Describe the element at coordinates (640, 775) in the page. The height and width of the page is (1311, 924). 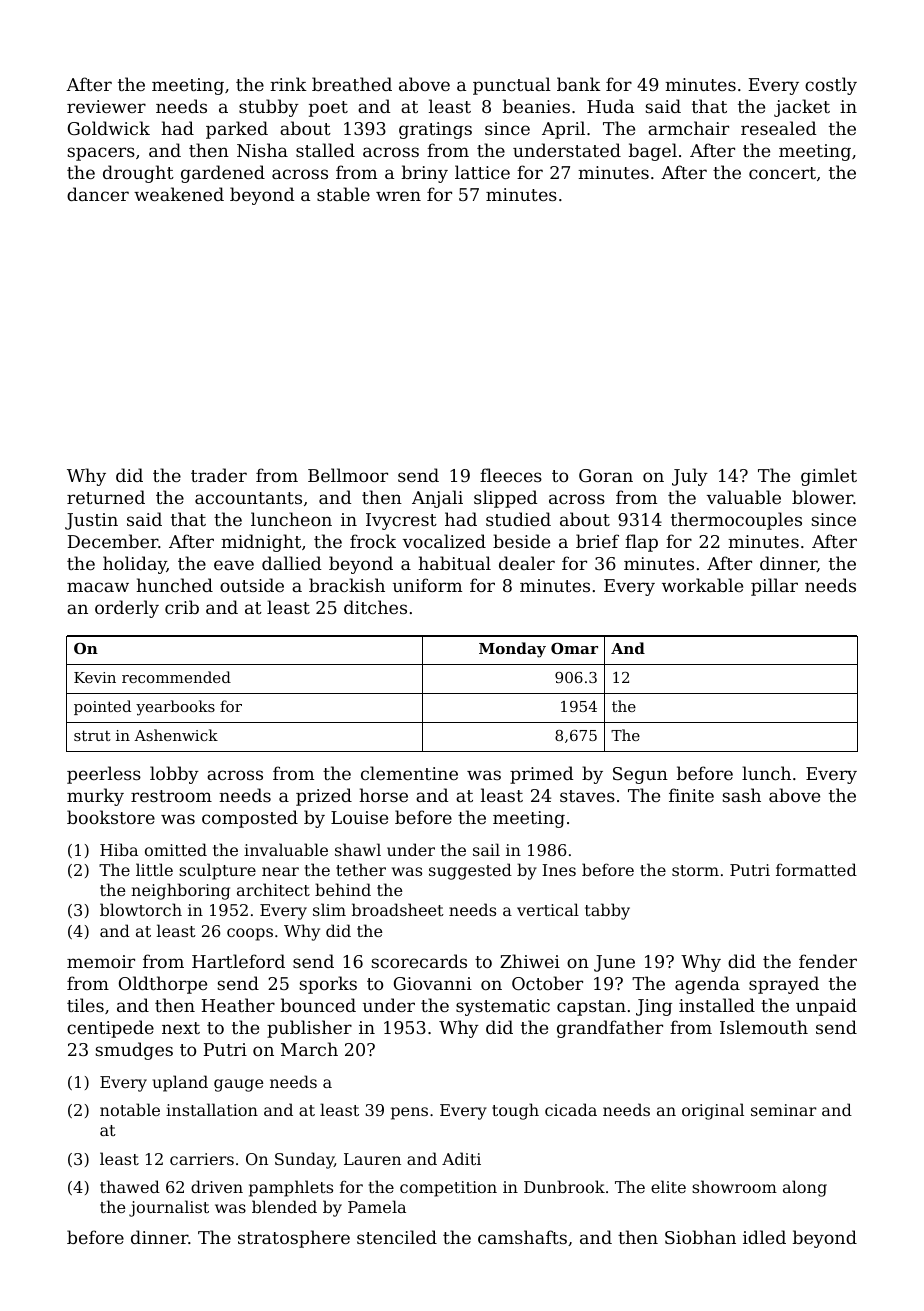
I see `Segun` at that location.
